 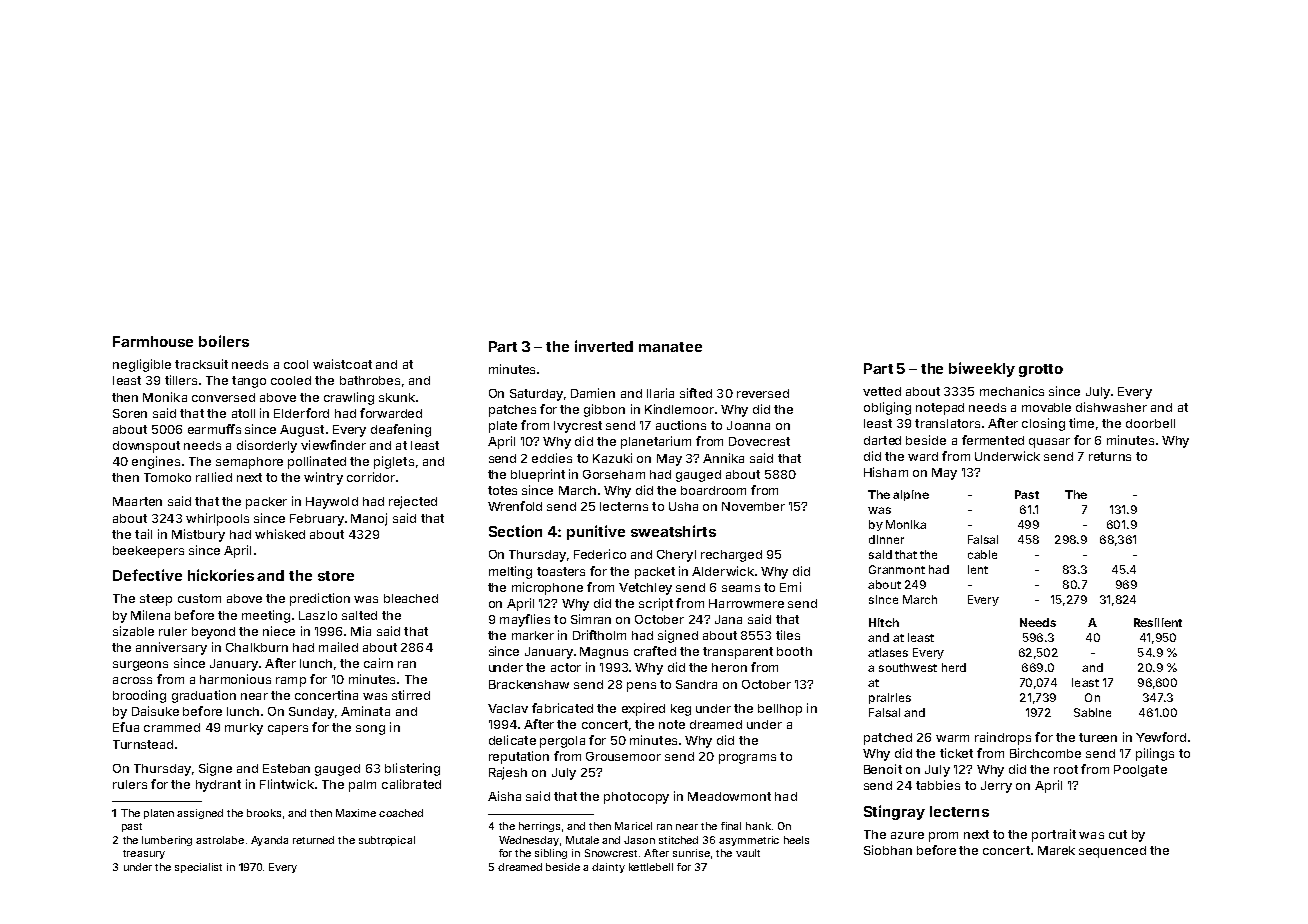 I want to click on specialist, so click(x=198, y=868).
